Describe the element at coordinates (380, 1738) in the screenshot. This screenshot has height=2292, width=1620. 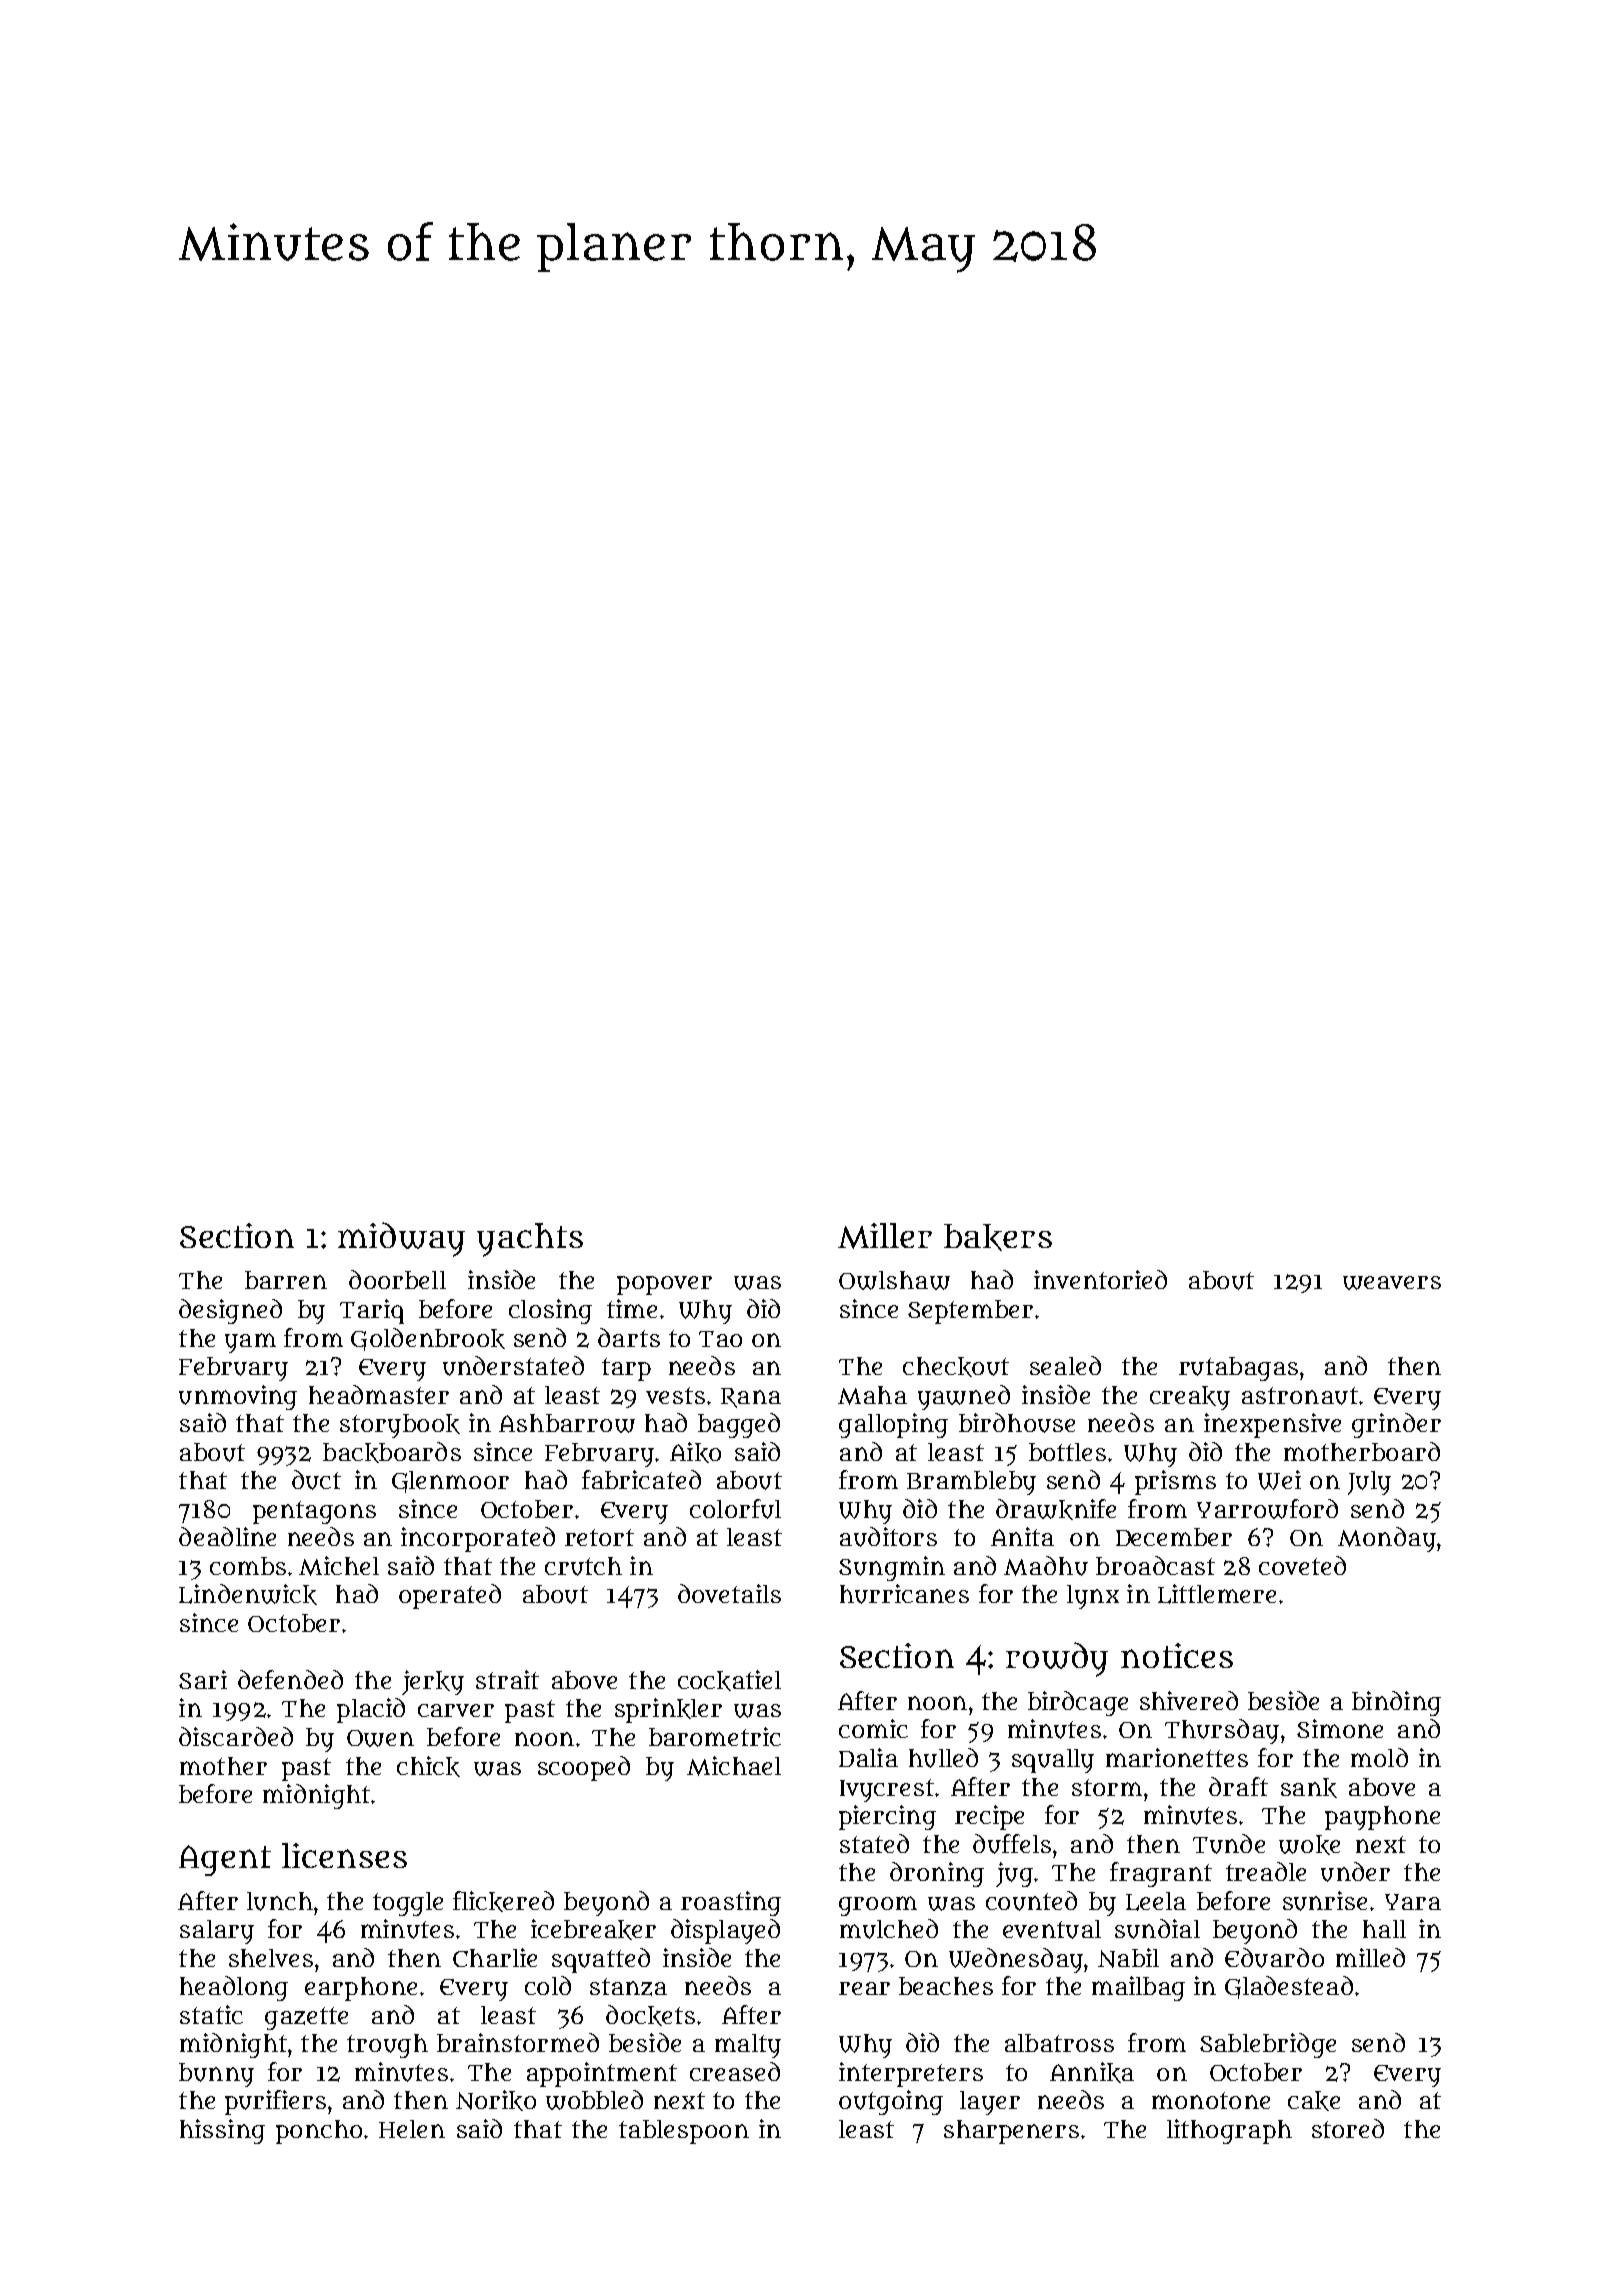
I see `Owen` at that location.
